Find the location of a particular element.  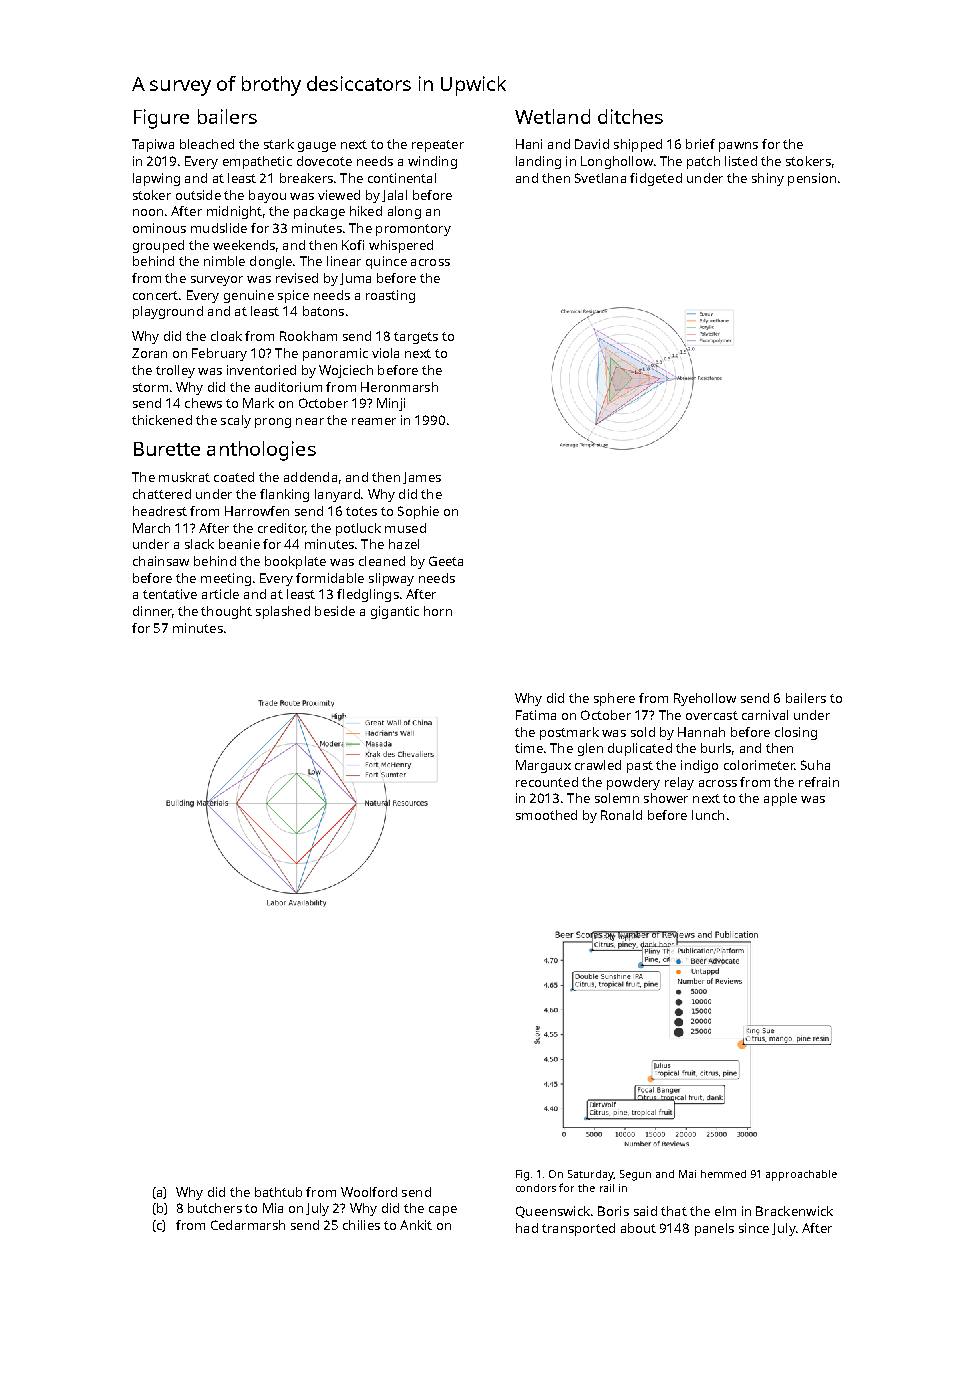

winding is located at coordinates (432, 162).
